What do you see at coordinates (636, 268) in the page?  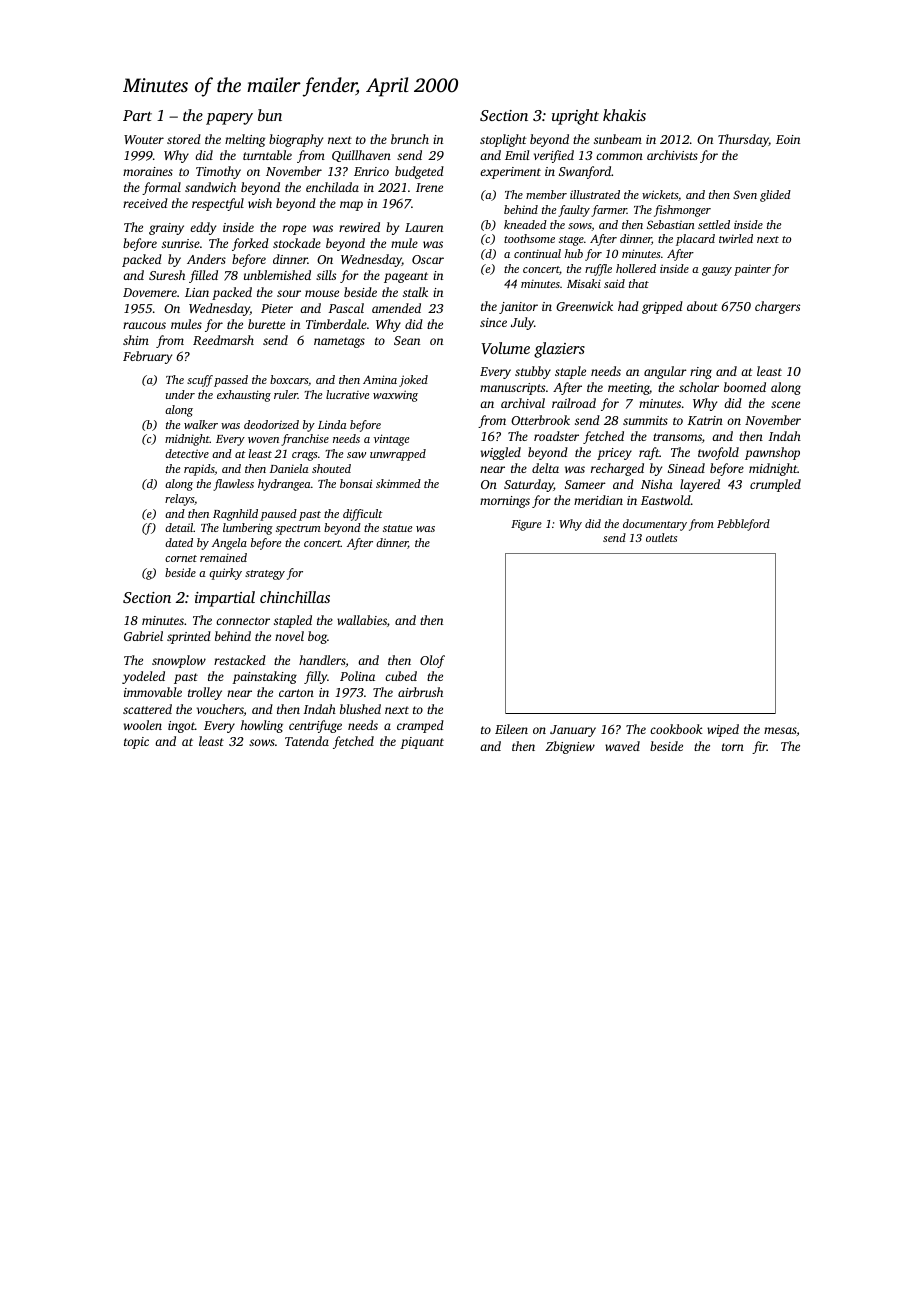 I see `hollered` at bounding box center [636, 268].
